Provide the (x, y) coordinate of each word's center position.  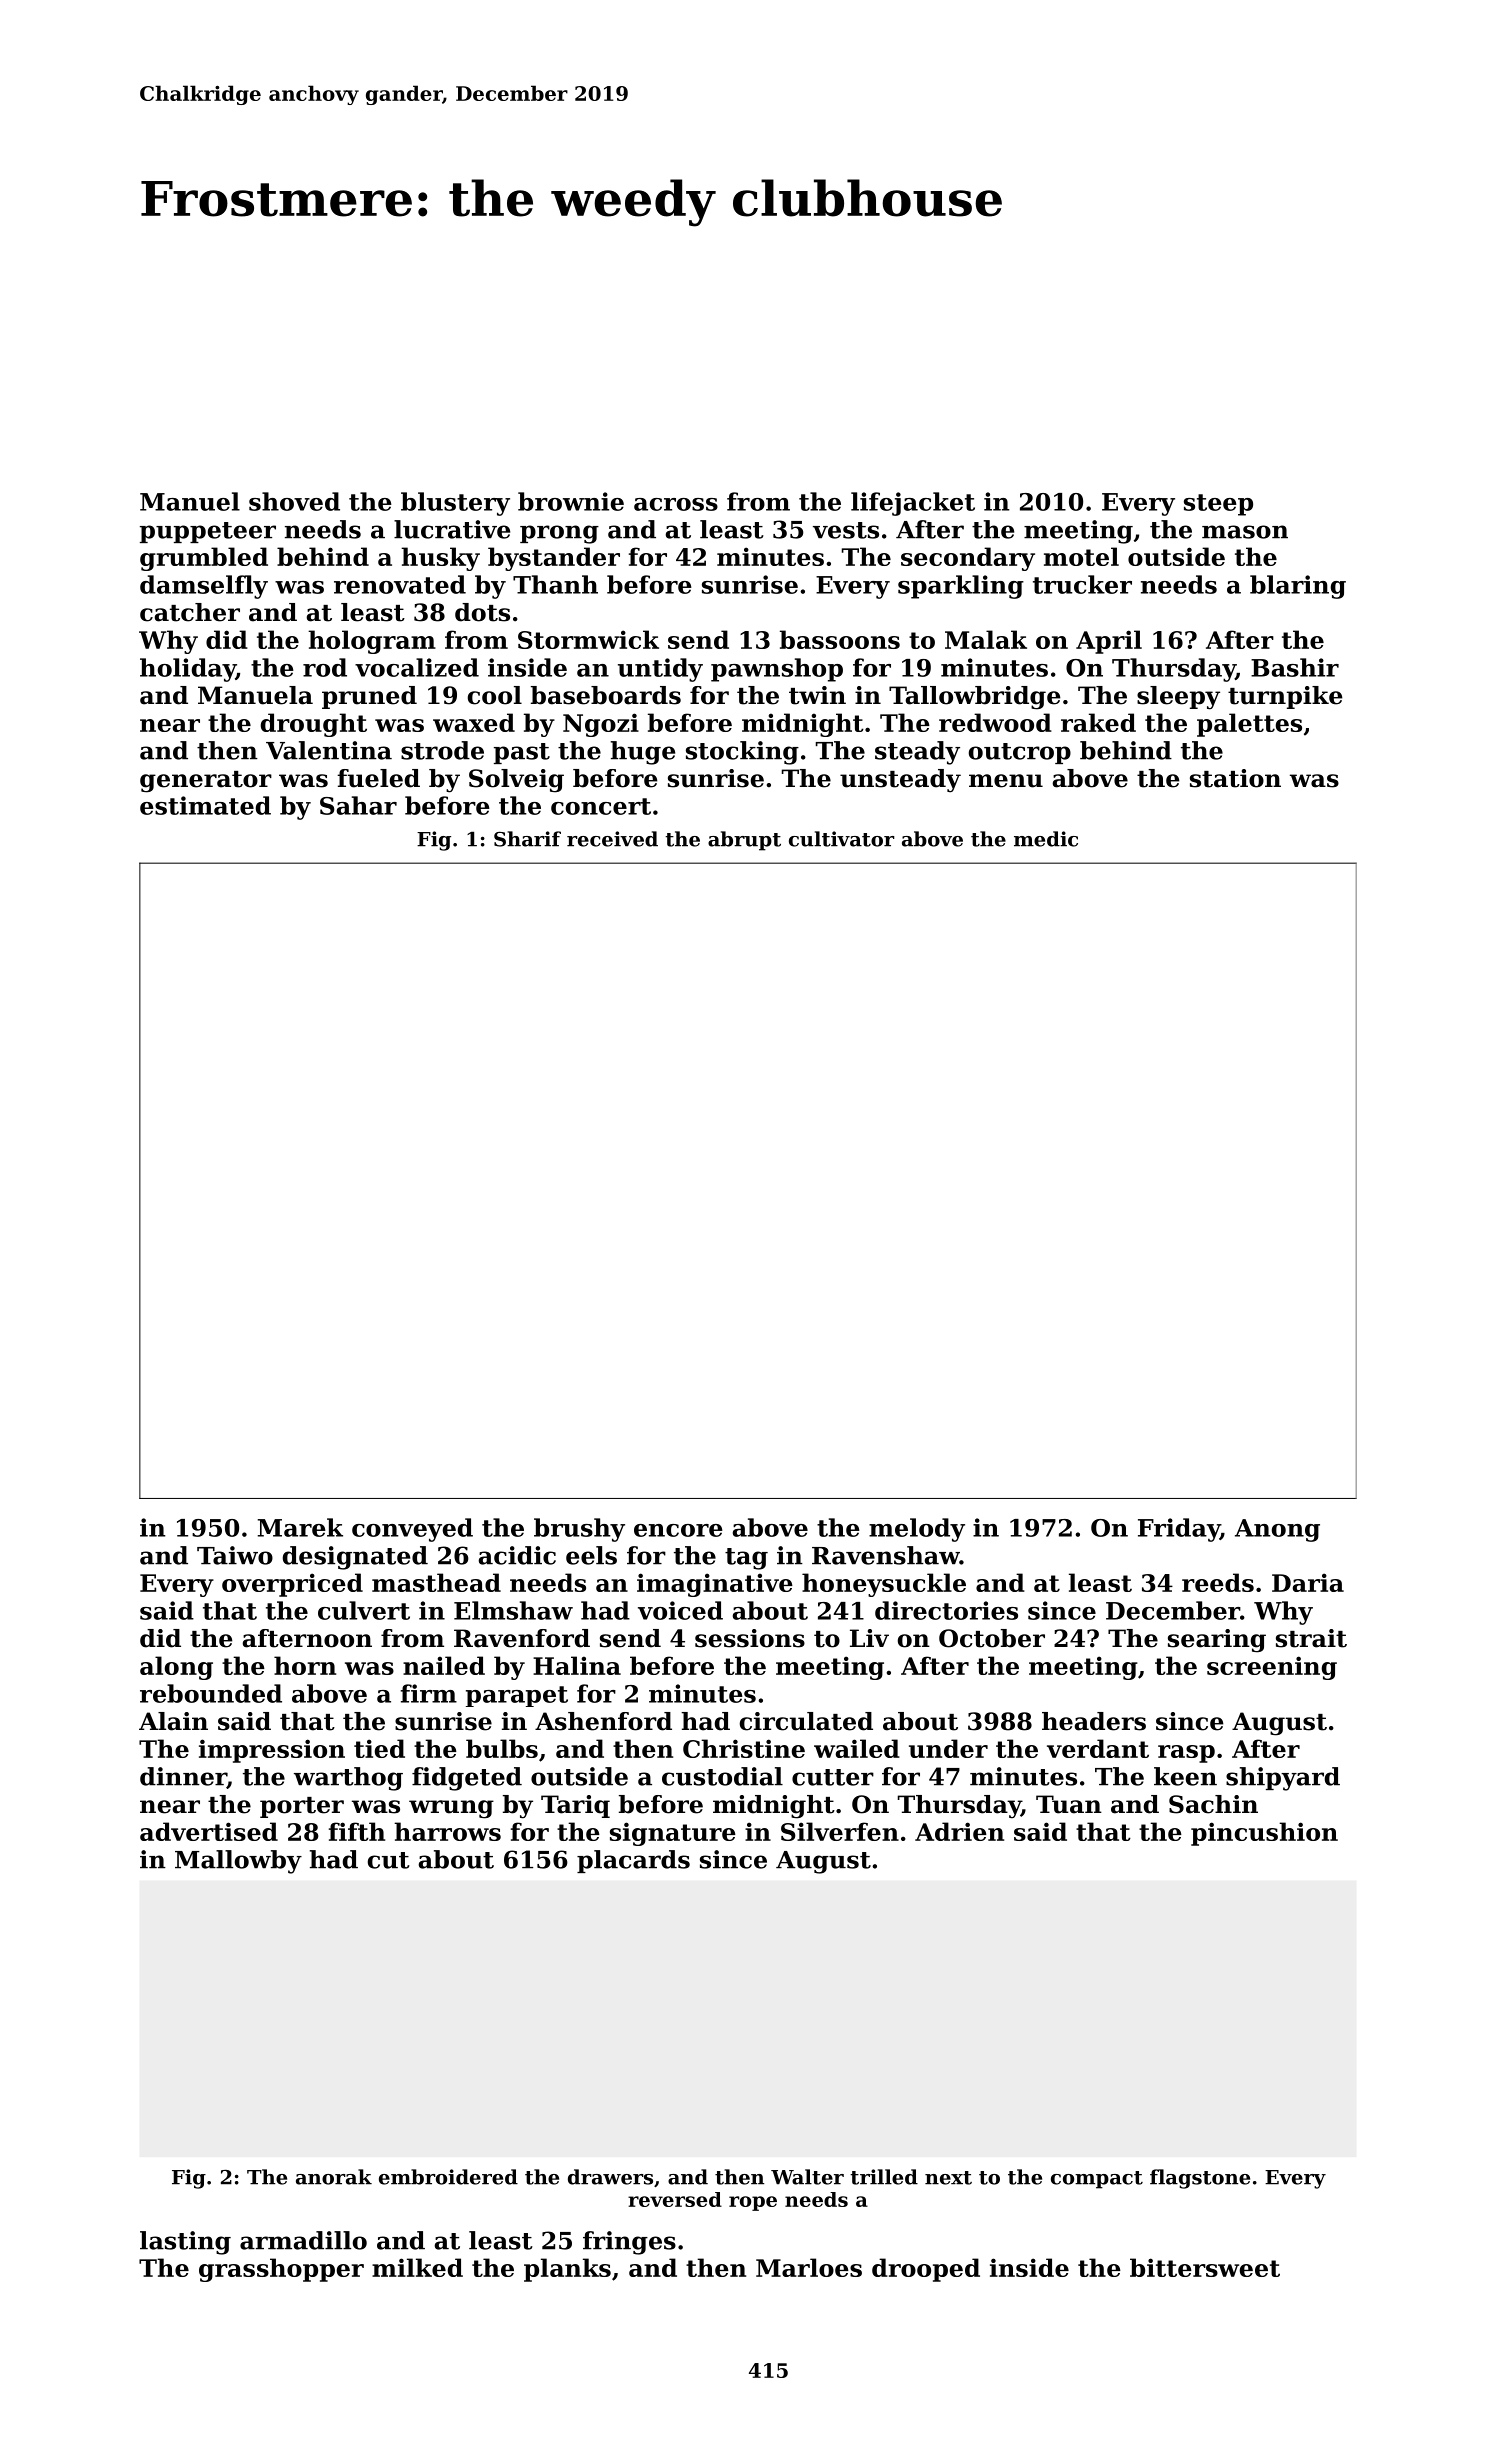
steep (1218, 505)
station (1235, 778)
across (676, 504)
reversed (675, 2199)
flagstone (1200, 2179)
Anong (1277, 1530)
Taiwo (235, 1555)
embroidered (448, 2177)
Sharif (527, 839)
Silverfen (840, 1831)
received (612, 839)
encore (678, 1530)
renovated (400, 584)
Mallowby (238, 1862)
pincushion (1264, 1834)
